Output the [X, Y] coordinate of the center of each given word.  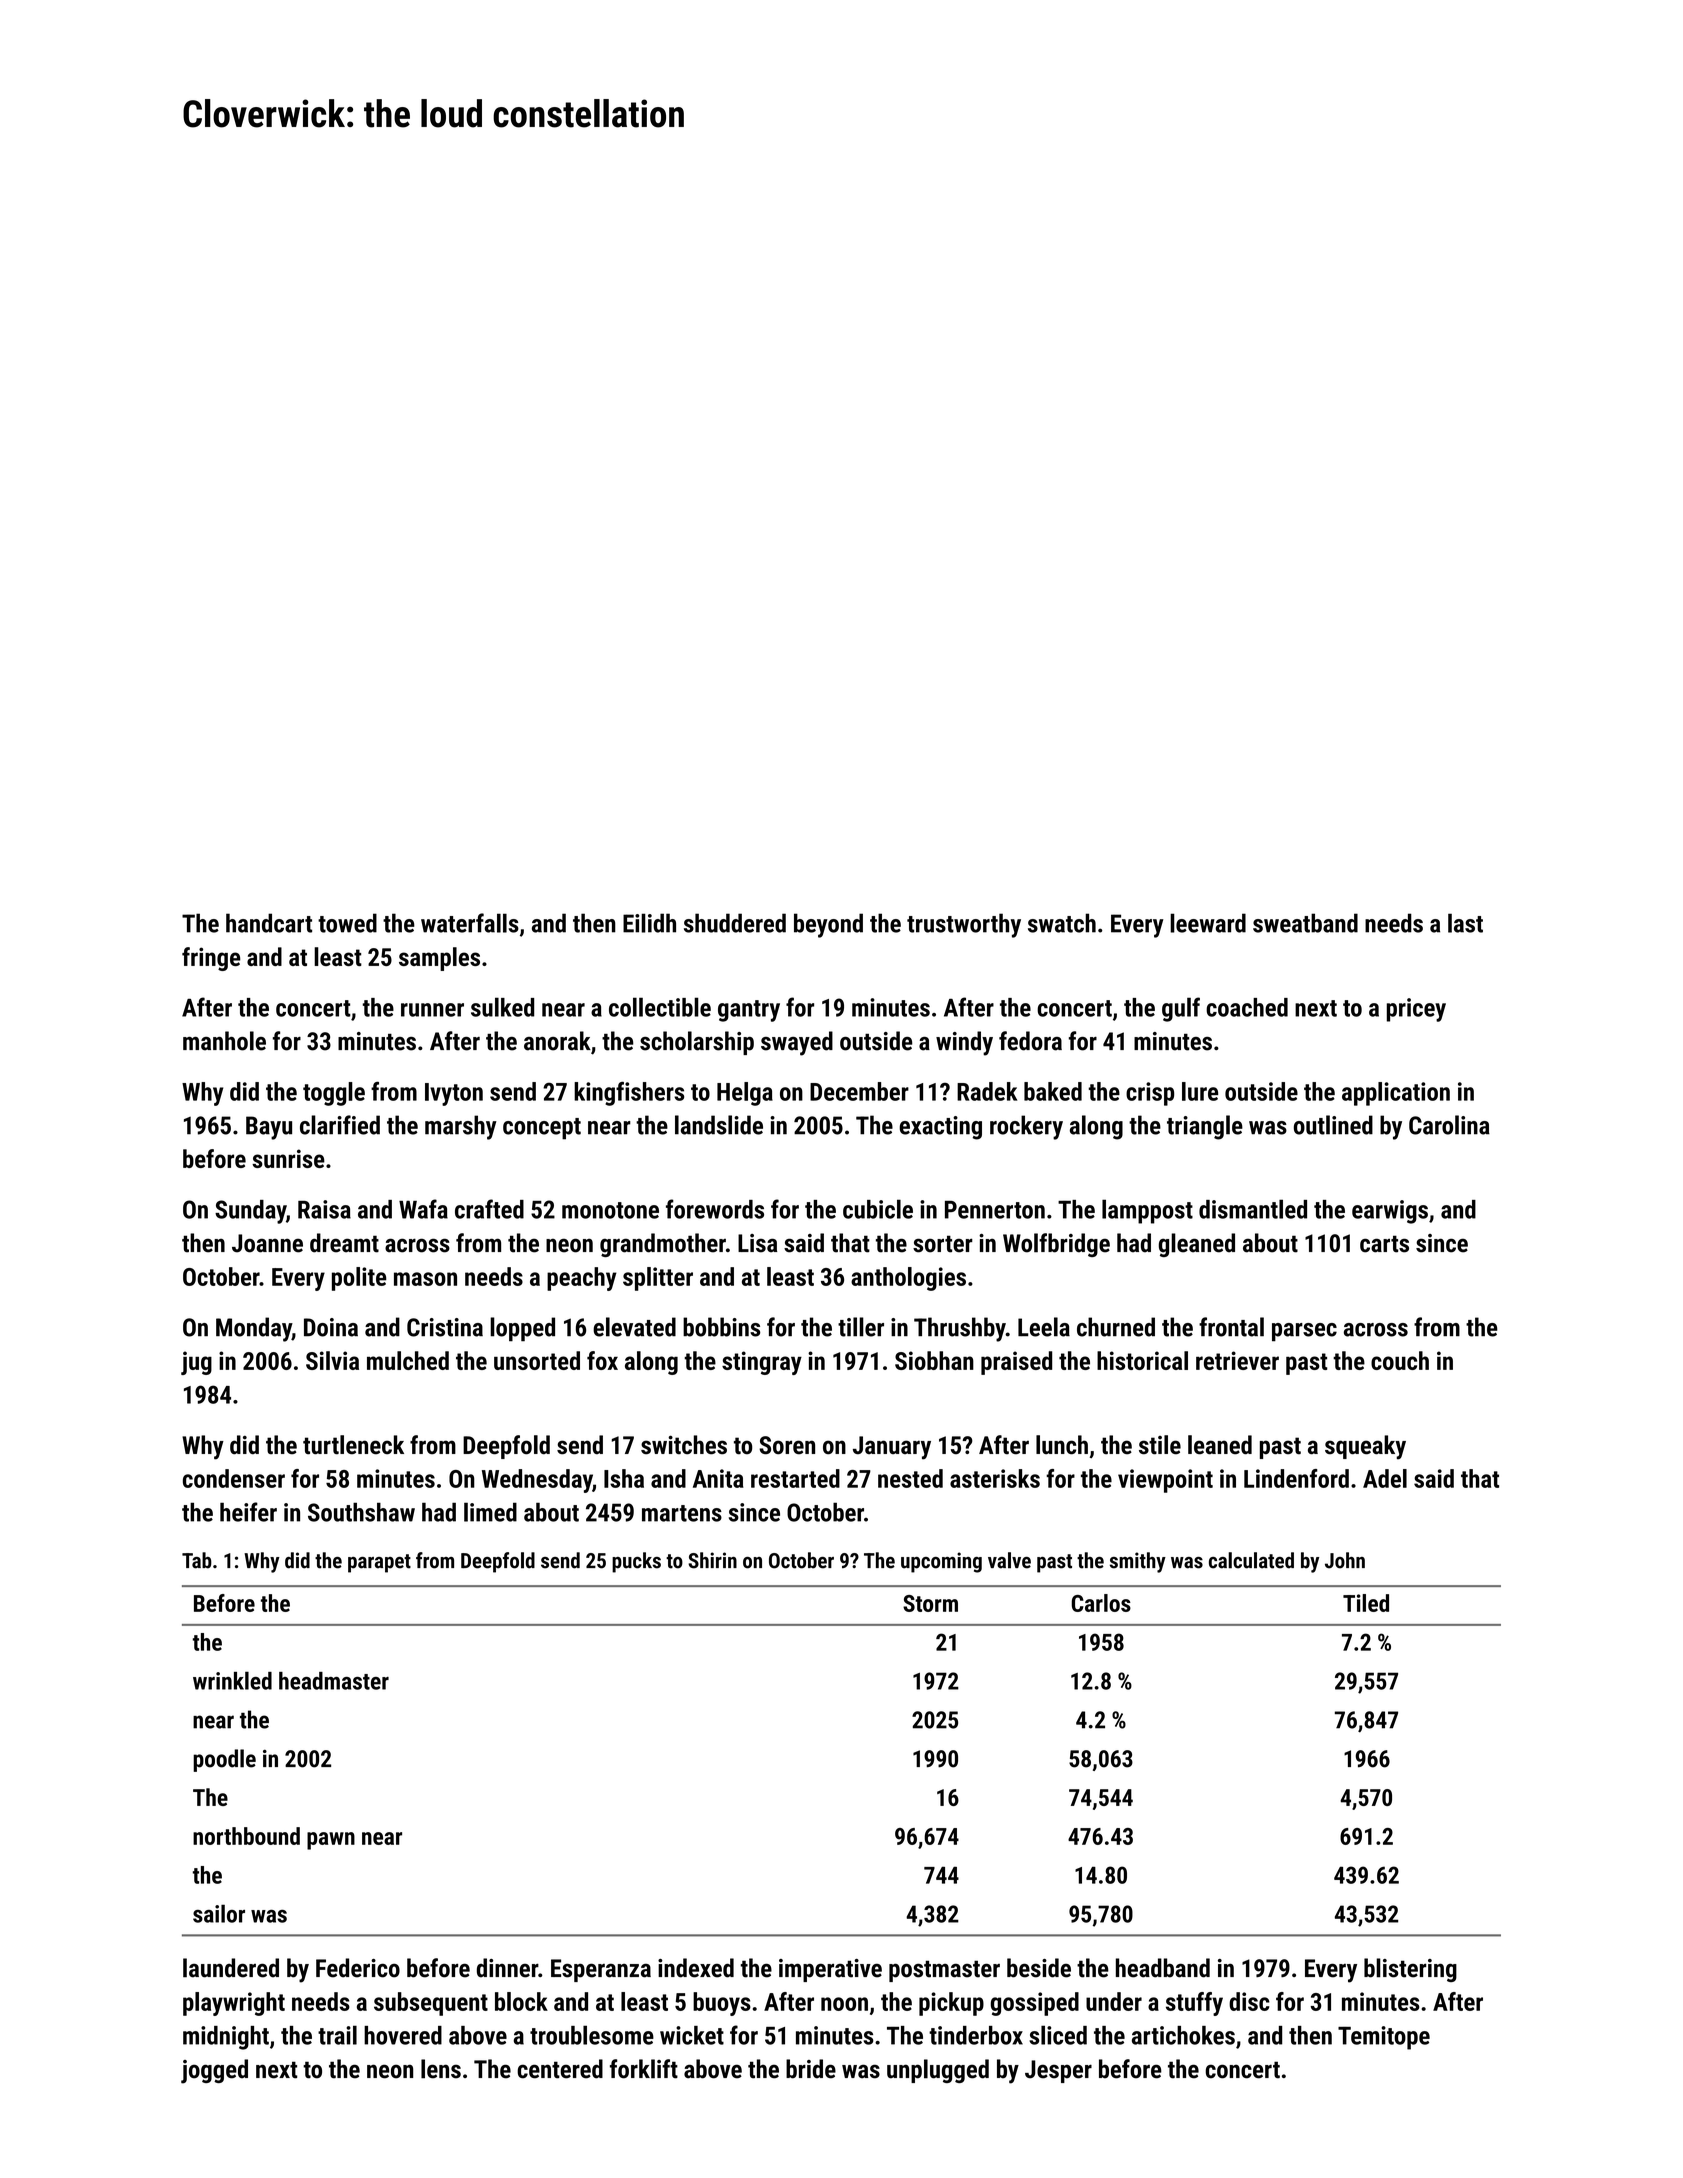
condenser [234, 1478]
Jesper [1058, 2071]
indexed [696, 1968]
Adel [1385, 1478]
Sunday [250, 1212]
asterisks [995, 1478]
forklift [644, 2069]
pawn [331, 1841]
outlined [1333, 1125]
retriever [1237, 1360]
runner [432, 1010]
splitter [658, 1279]
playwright [234, 2004]
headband [1163, 1968]
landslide [719, 1125]
